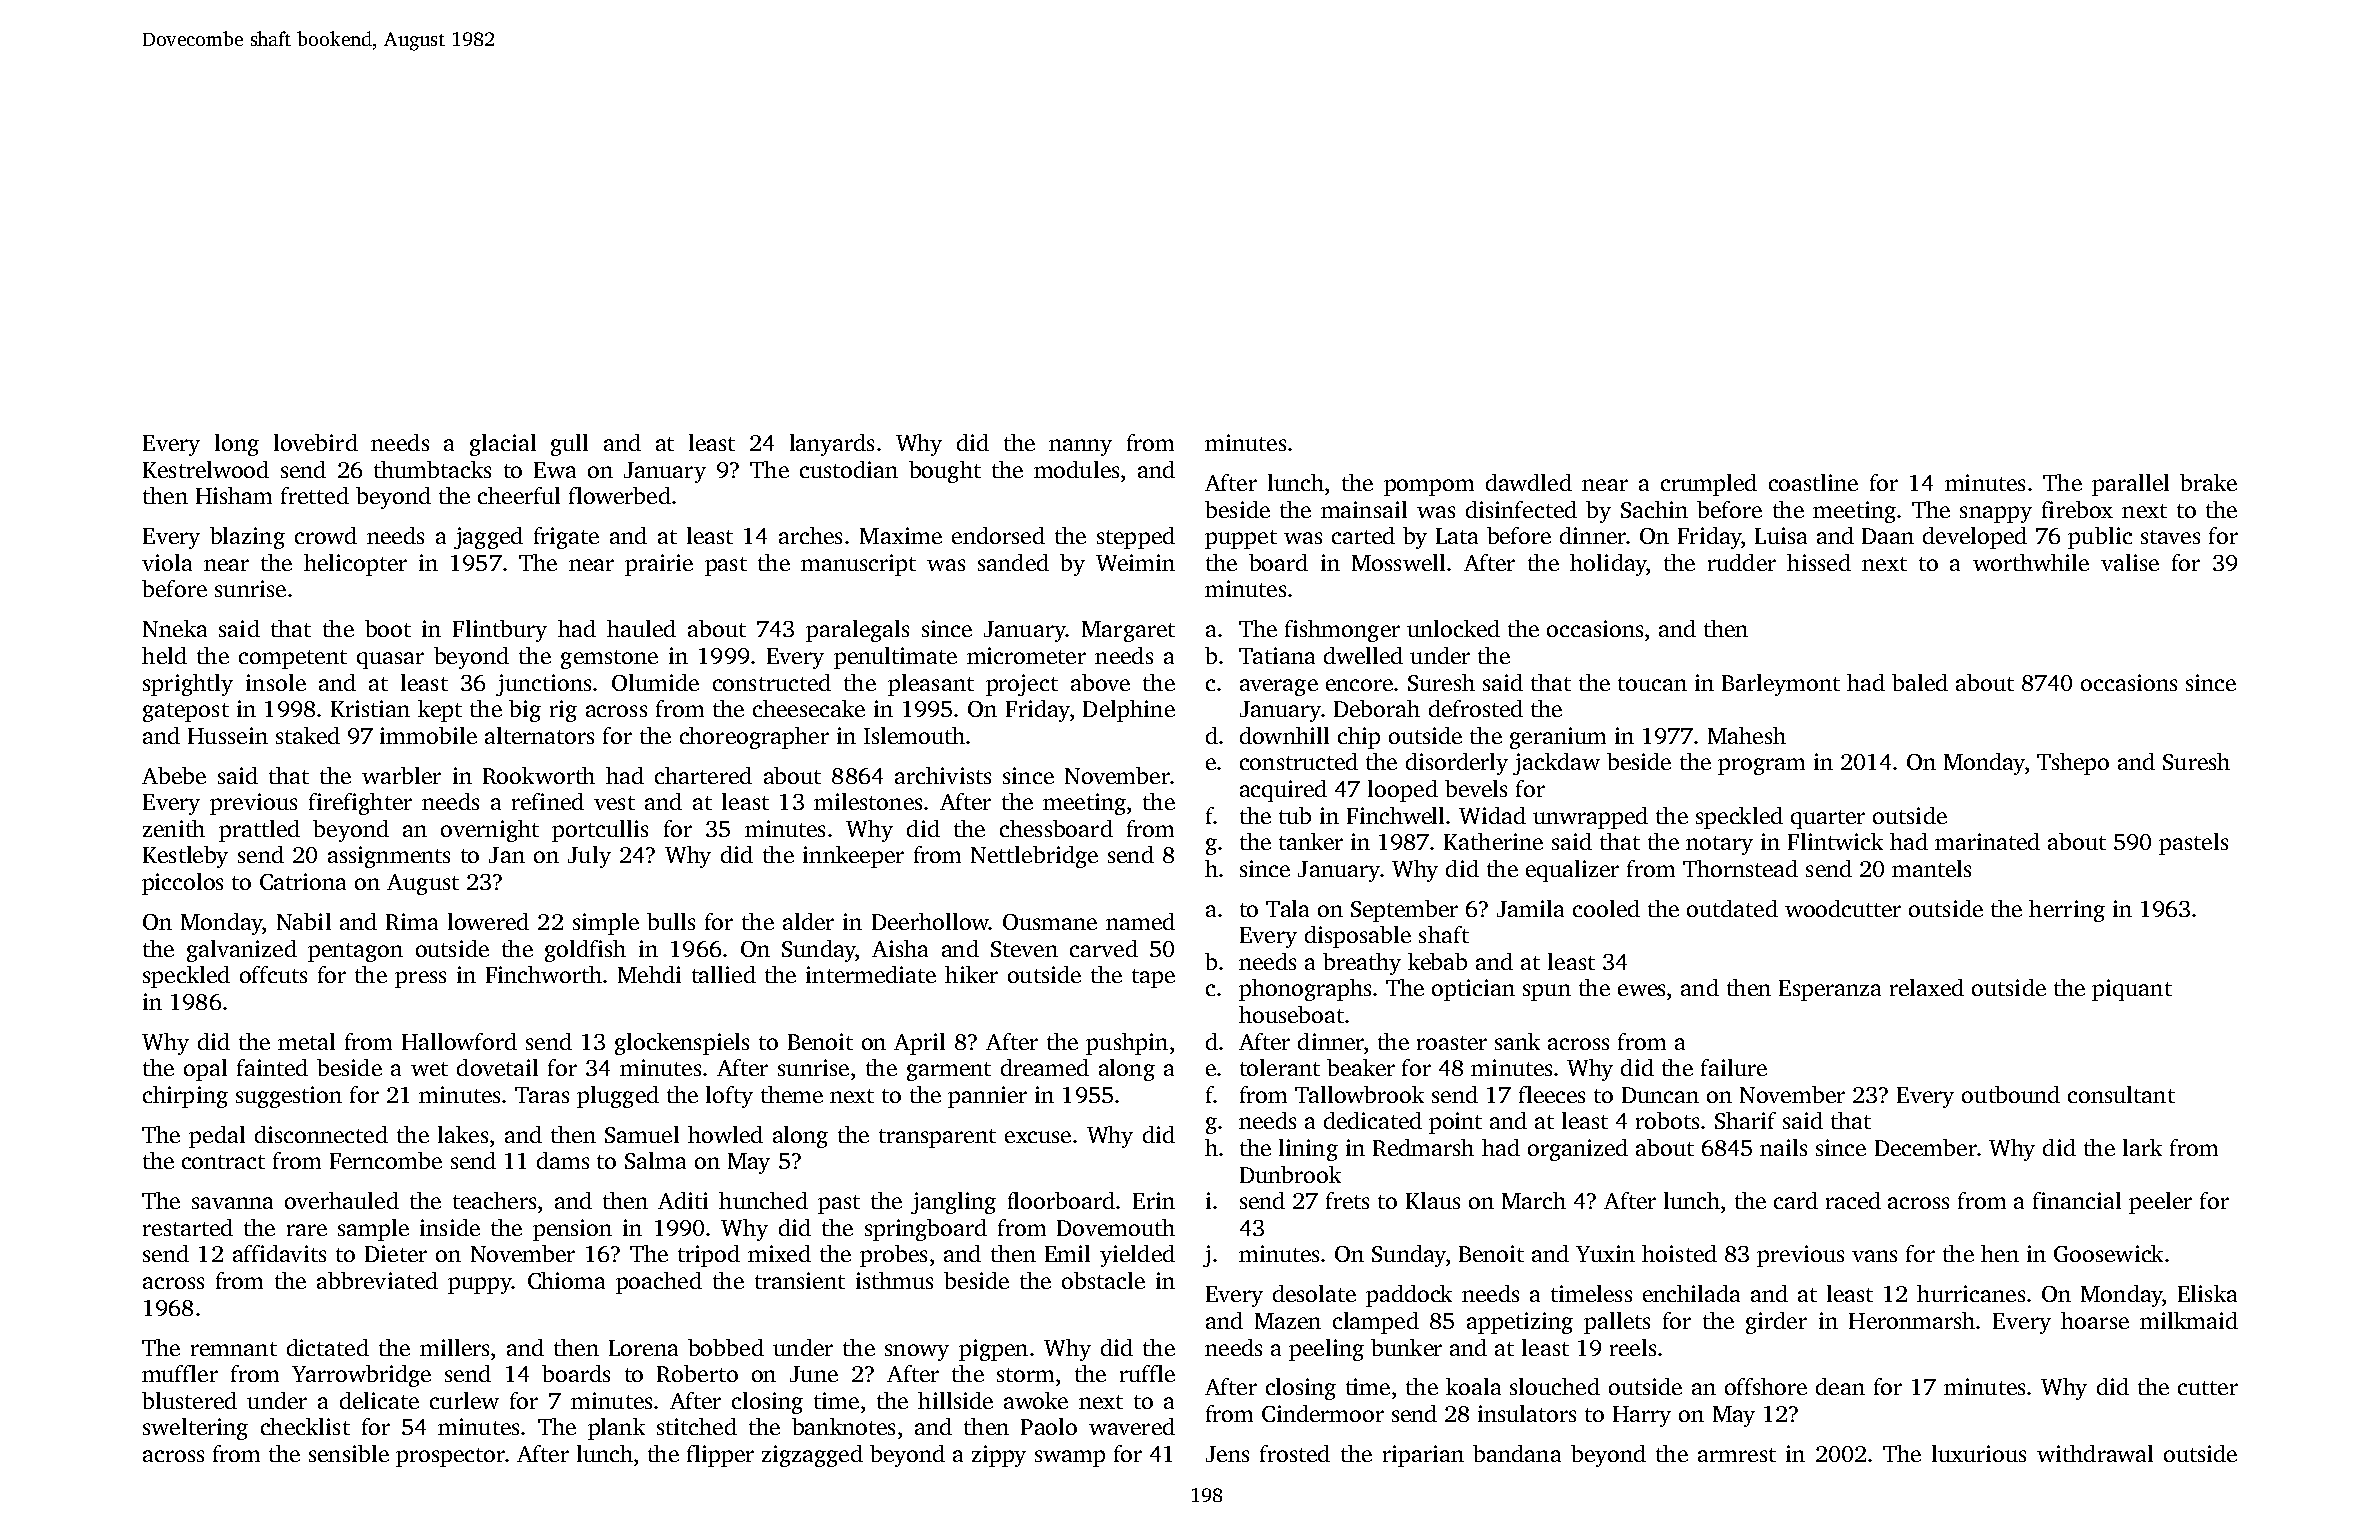 The width and height of the page is (2380, 1540). Describe the element at coordinates (234, 1349) in the page. I see `remnant` at that location.
